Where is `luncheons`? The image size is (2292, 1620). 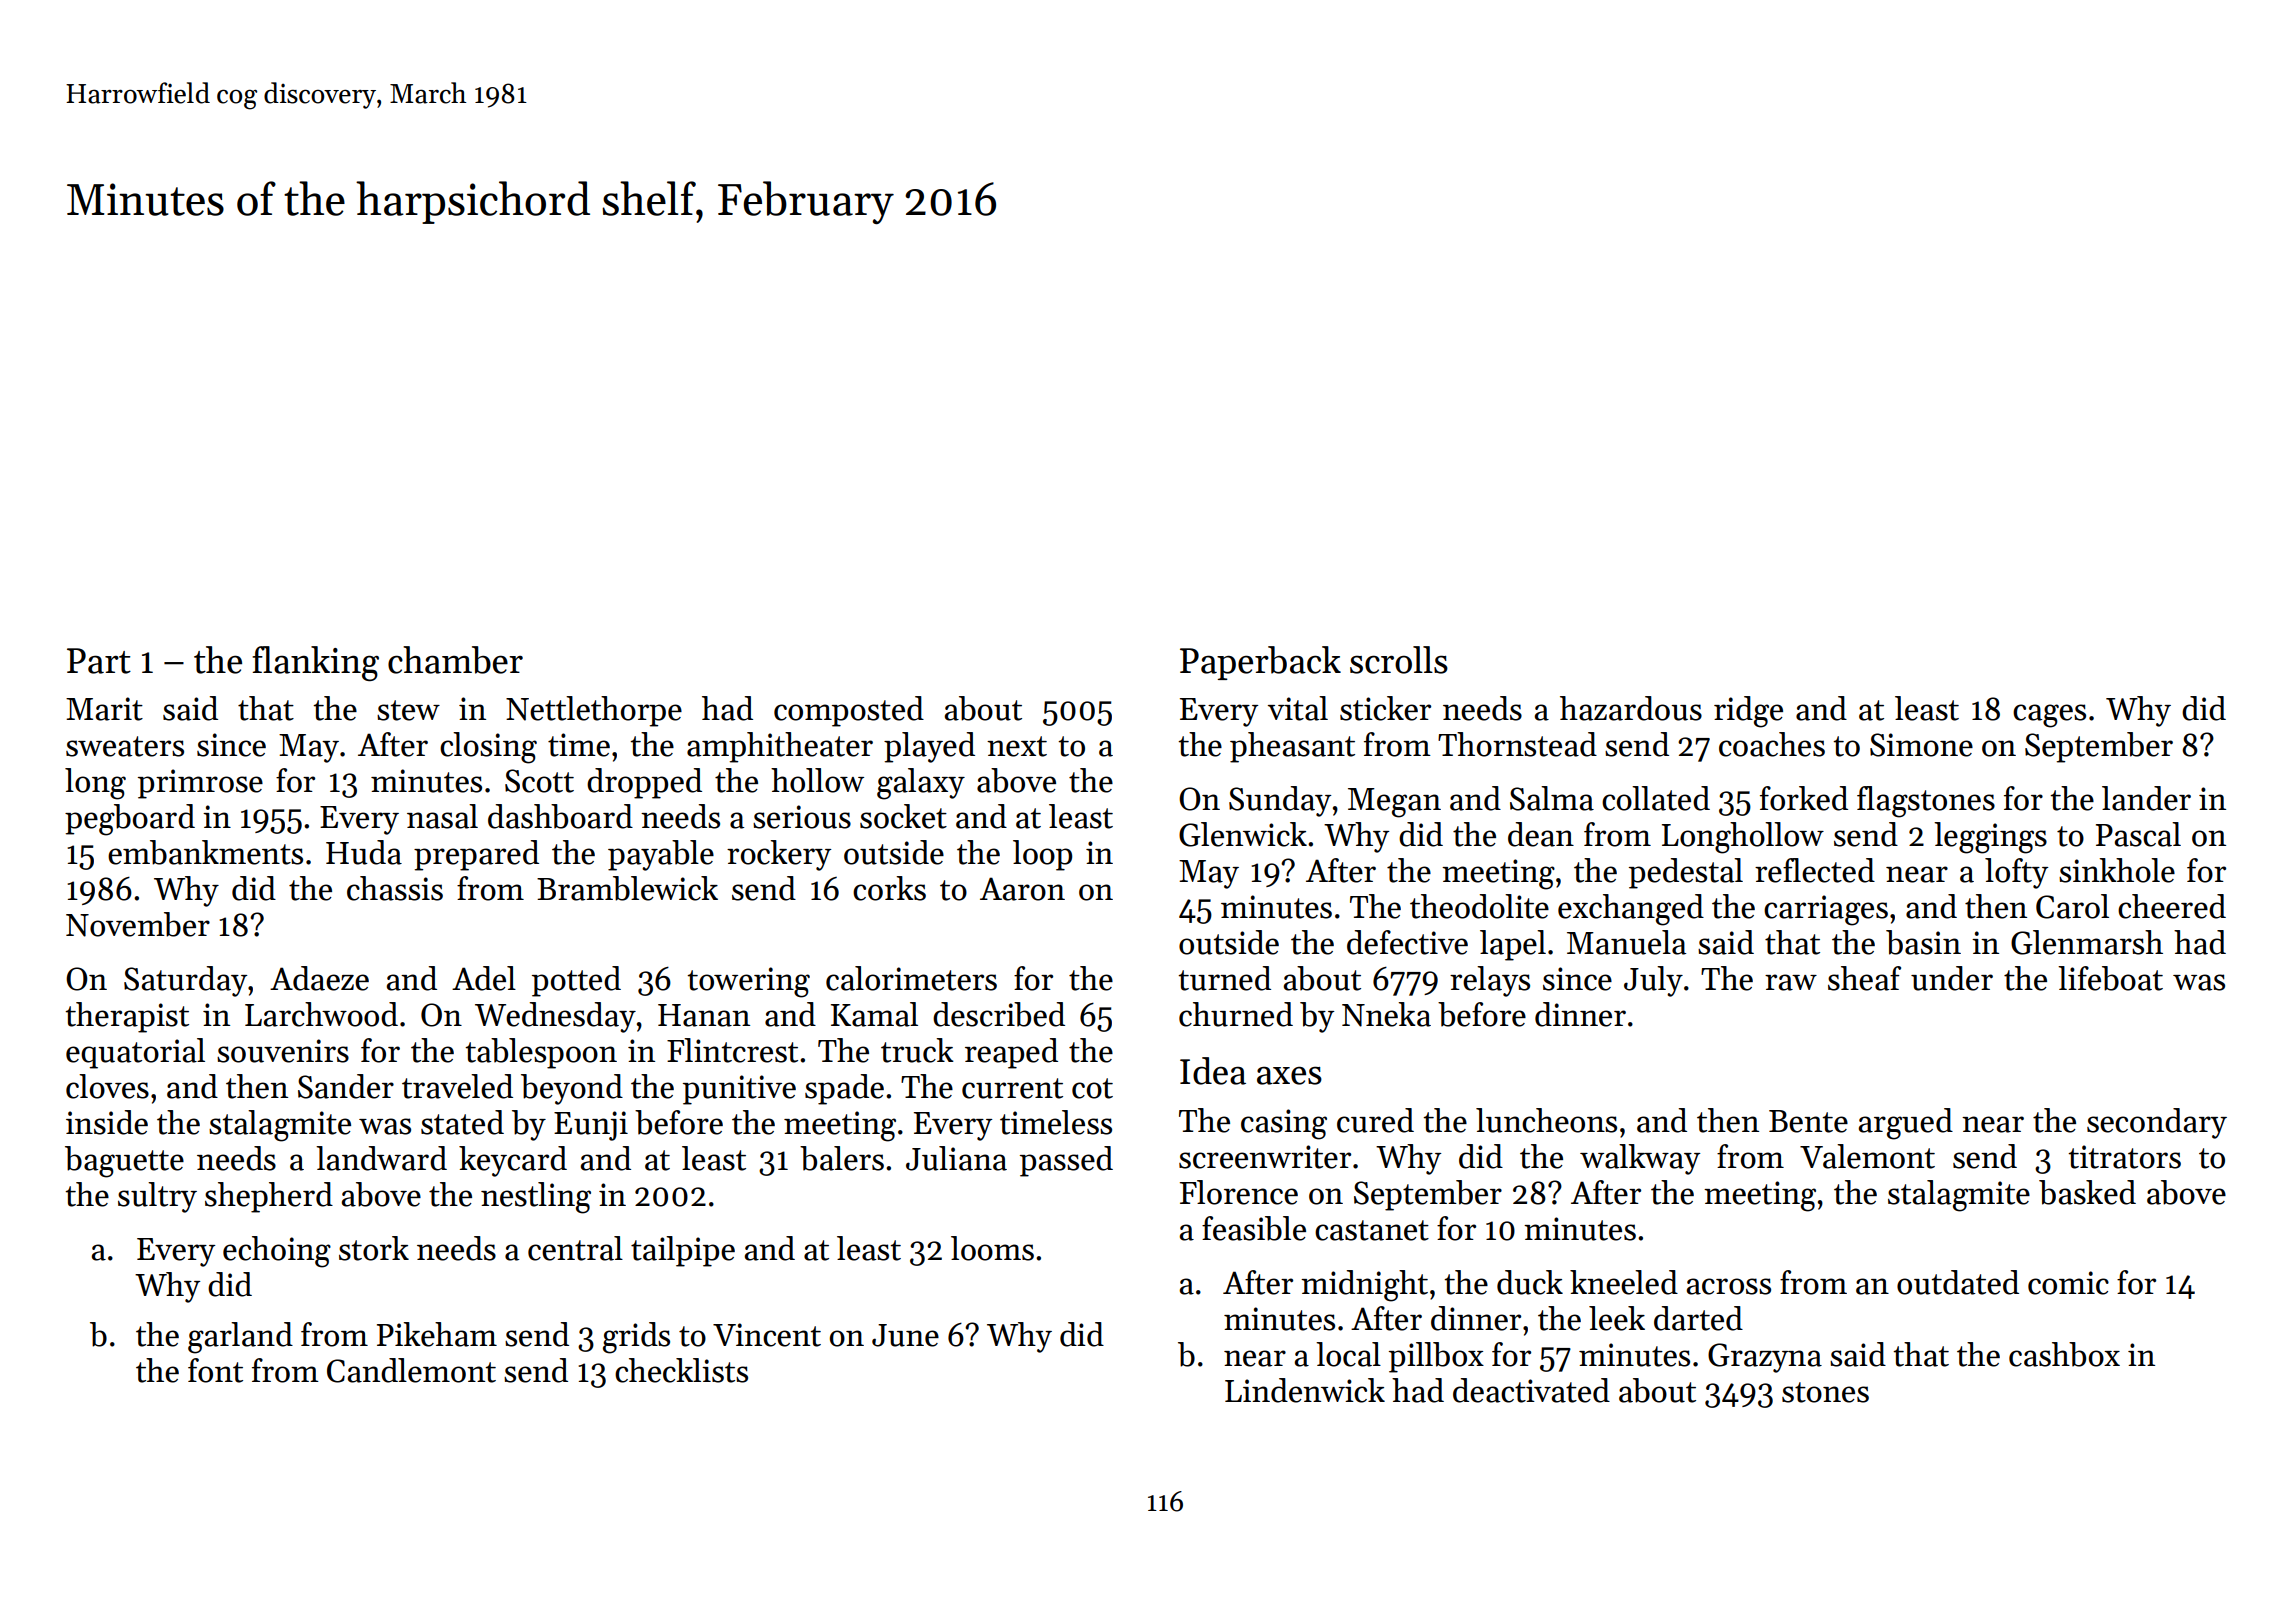
luncheons is located at coordinates (1546, 1120).
